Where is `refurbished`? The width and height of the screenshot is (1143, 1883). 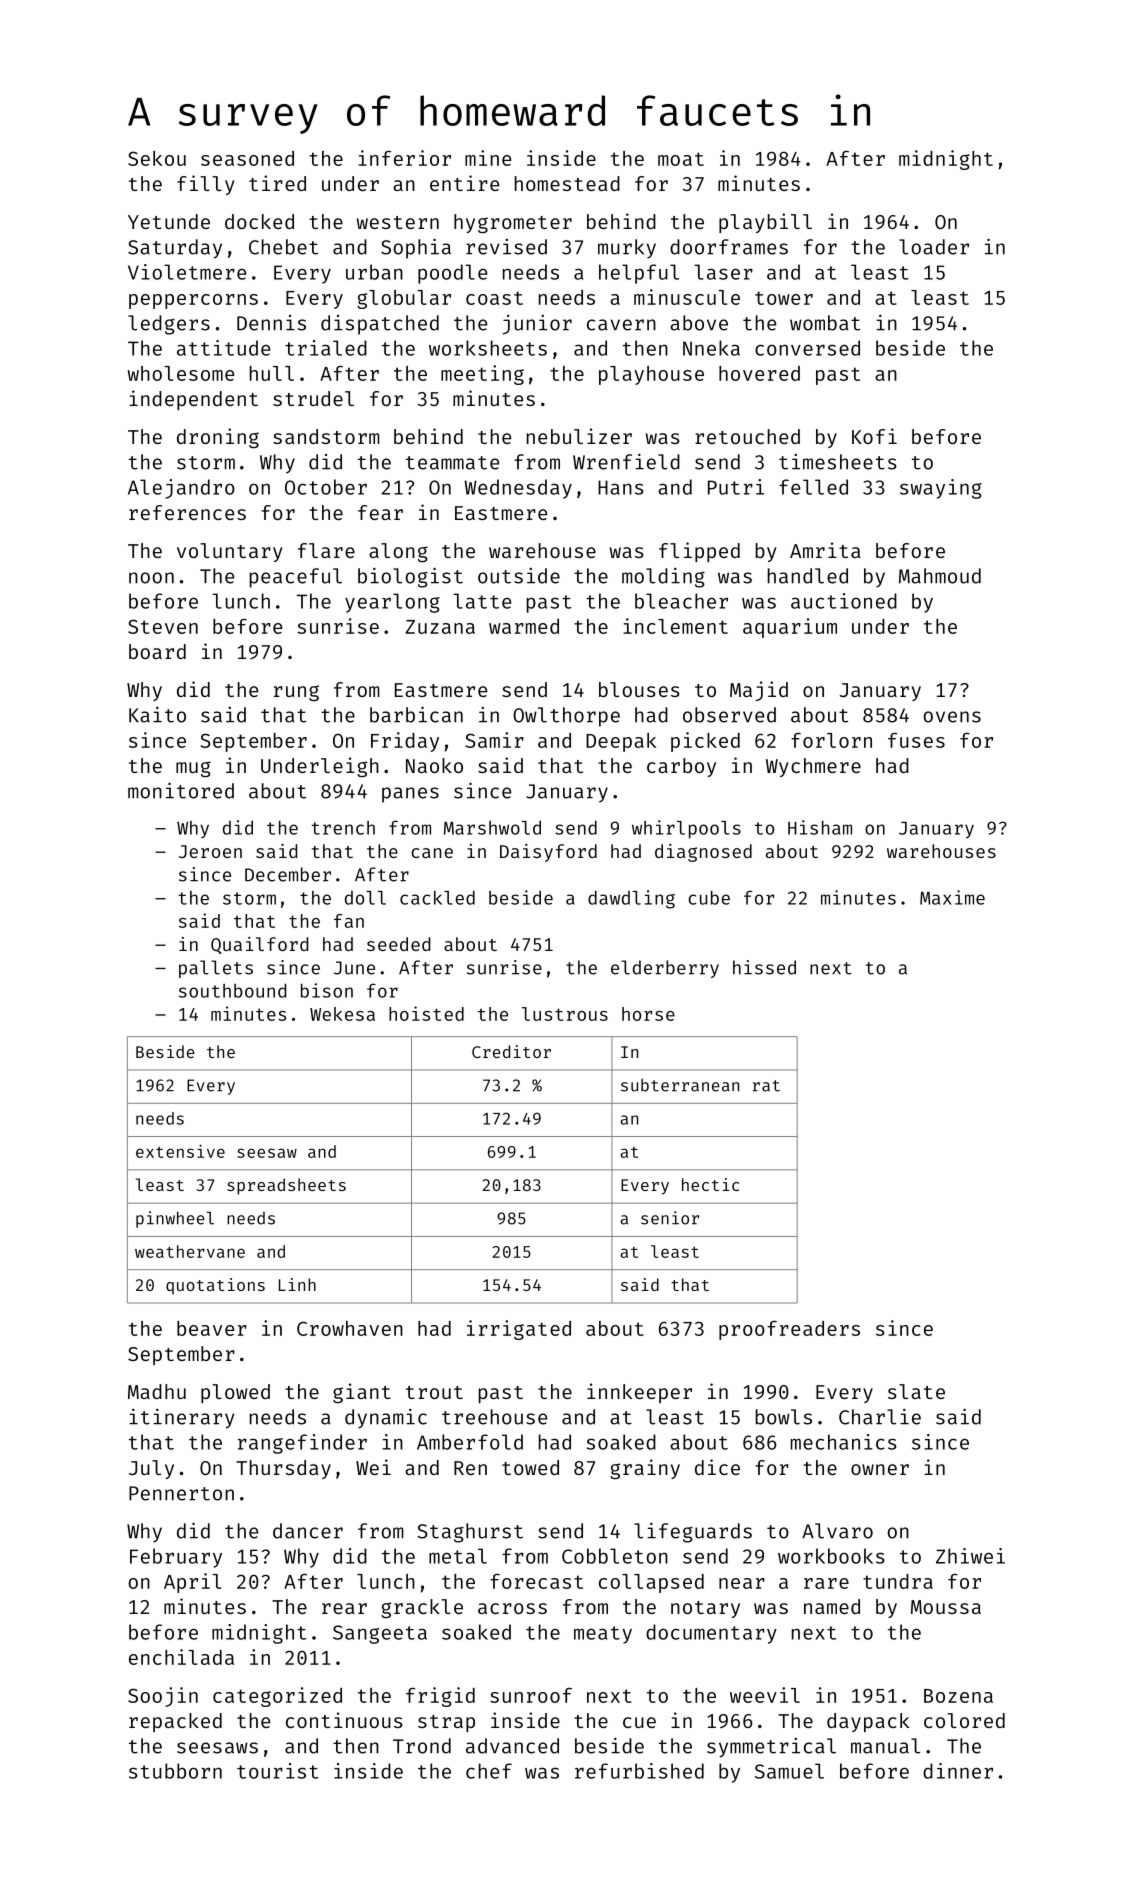
refurbished is located at coordinates (639, 1771).
